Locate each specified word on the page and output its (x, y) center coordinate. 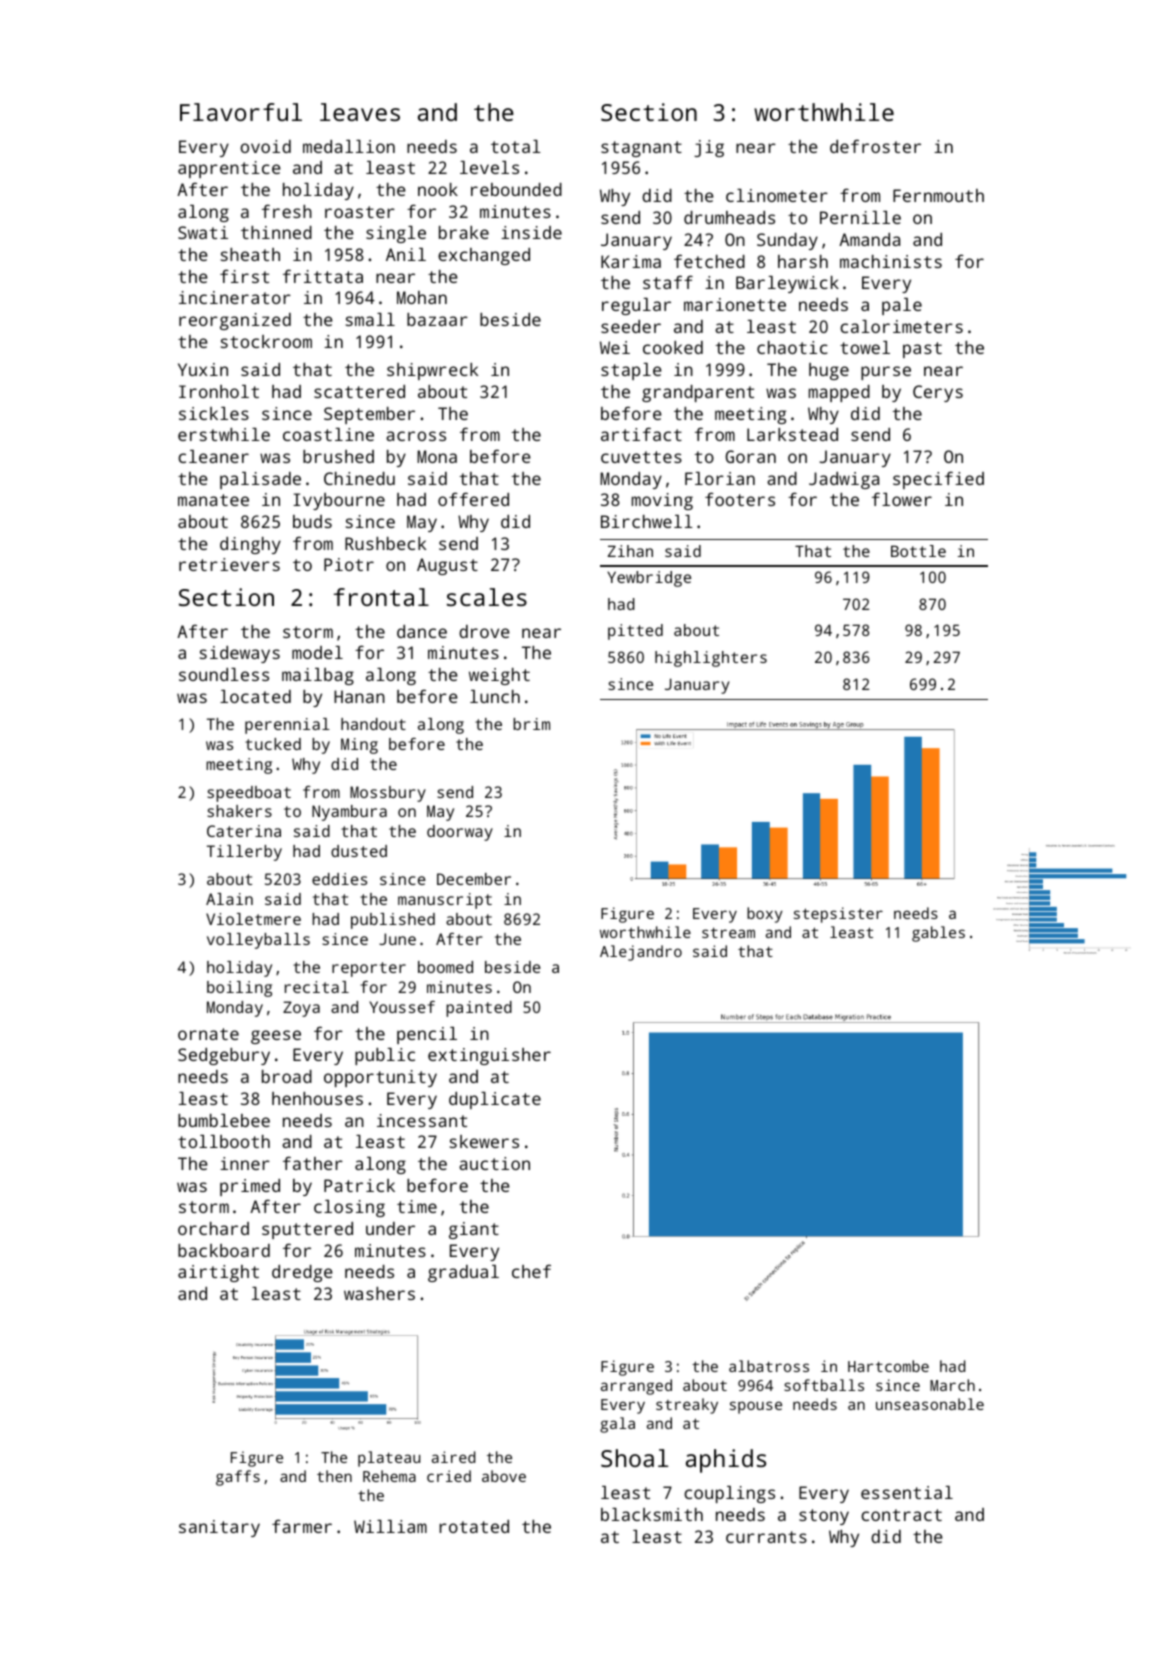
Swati (203, 232)
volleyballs (258, 941)
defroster (875, 146)
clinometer (777, 195)
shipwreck (432, 371)
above (504, 1476)
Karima (631, 261)
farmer (302, 1526)
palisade (260, 480)
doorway (460, 833)
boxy (765, 915)
